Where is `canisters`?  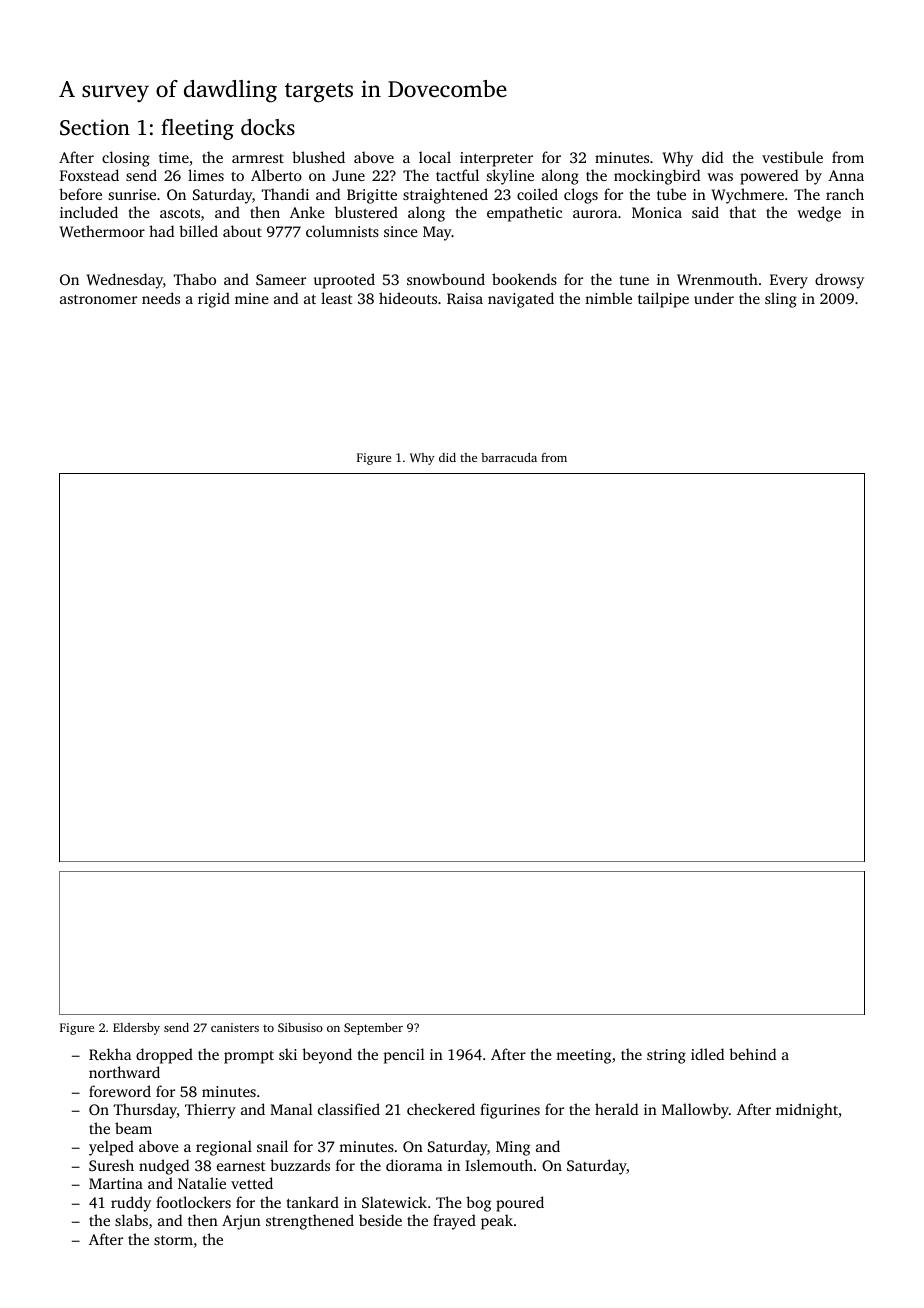 canisters is located at coordinates (235, 1027).
